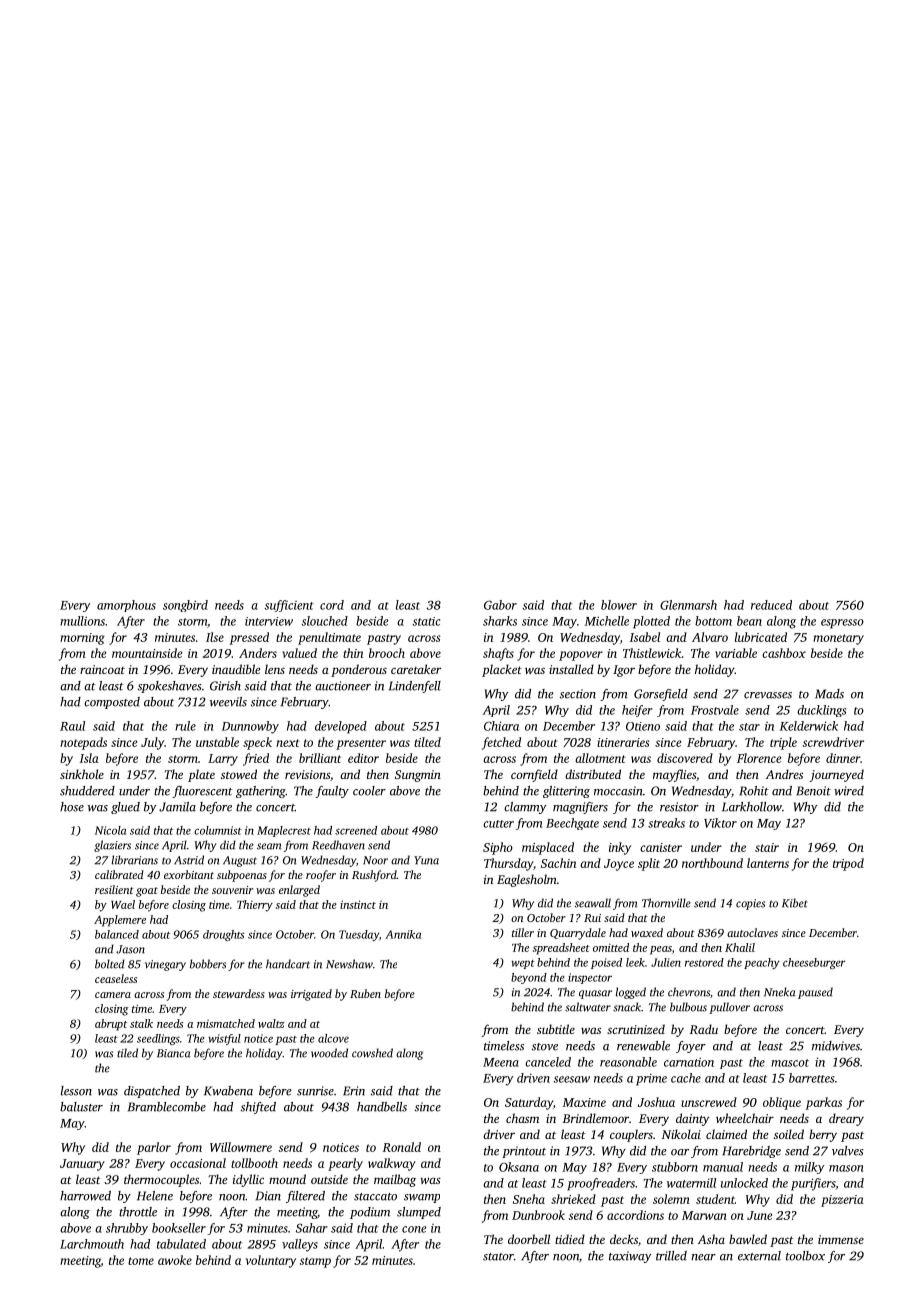 This document has height=1308, width=924. I want to click on blower, so click(619, 605).
